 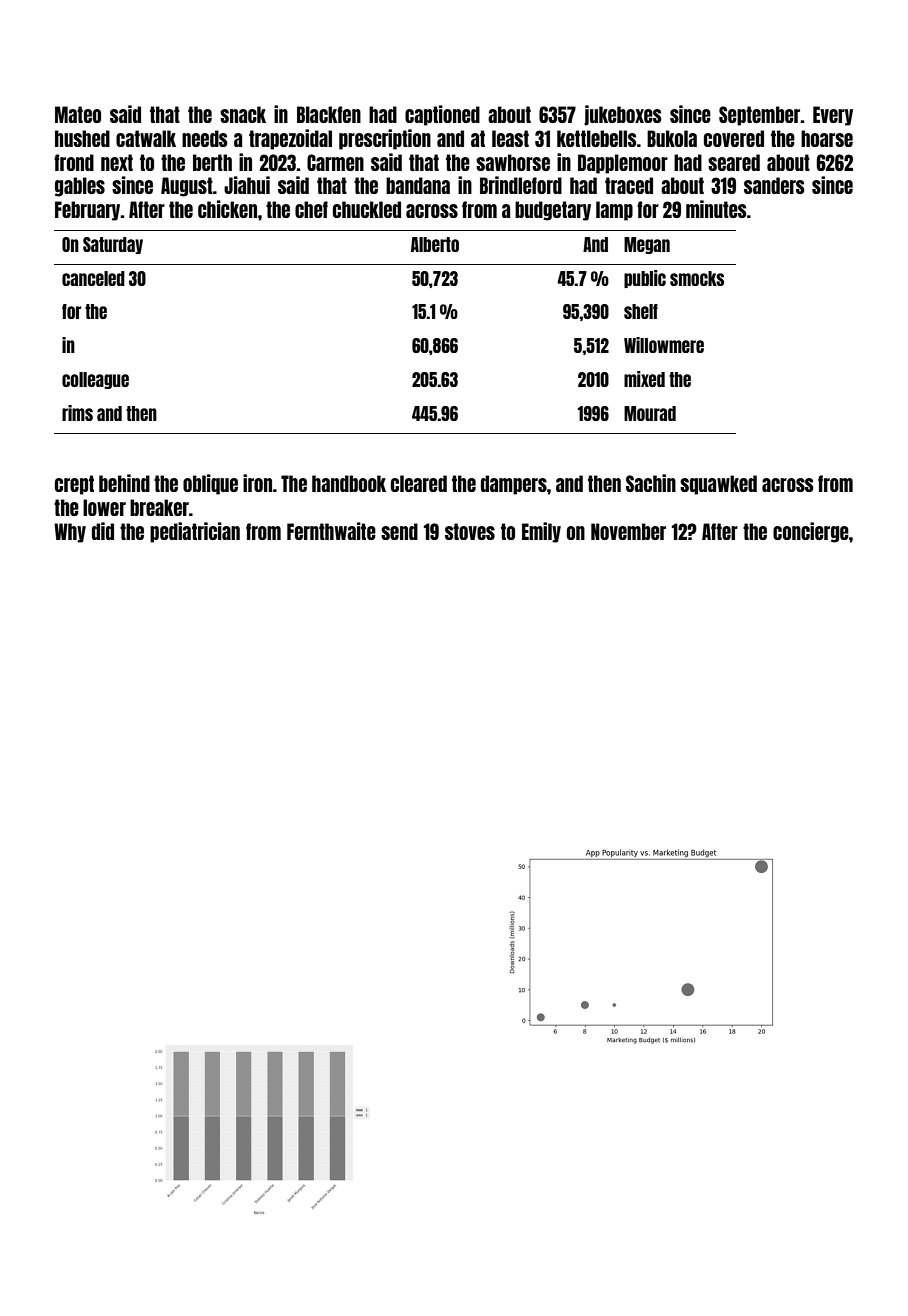 What do you see at coordinates (77, 413) in the page?
I see `rims` at bounding box center [77, 413].
